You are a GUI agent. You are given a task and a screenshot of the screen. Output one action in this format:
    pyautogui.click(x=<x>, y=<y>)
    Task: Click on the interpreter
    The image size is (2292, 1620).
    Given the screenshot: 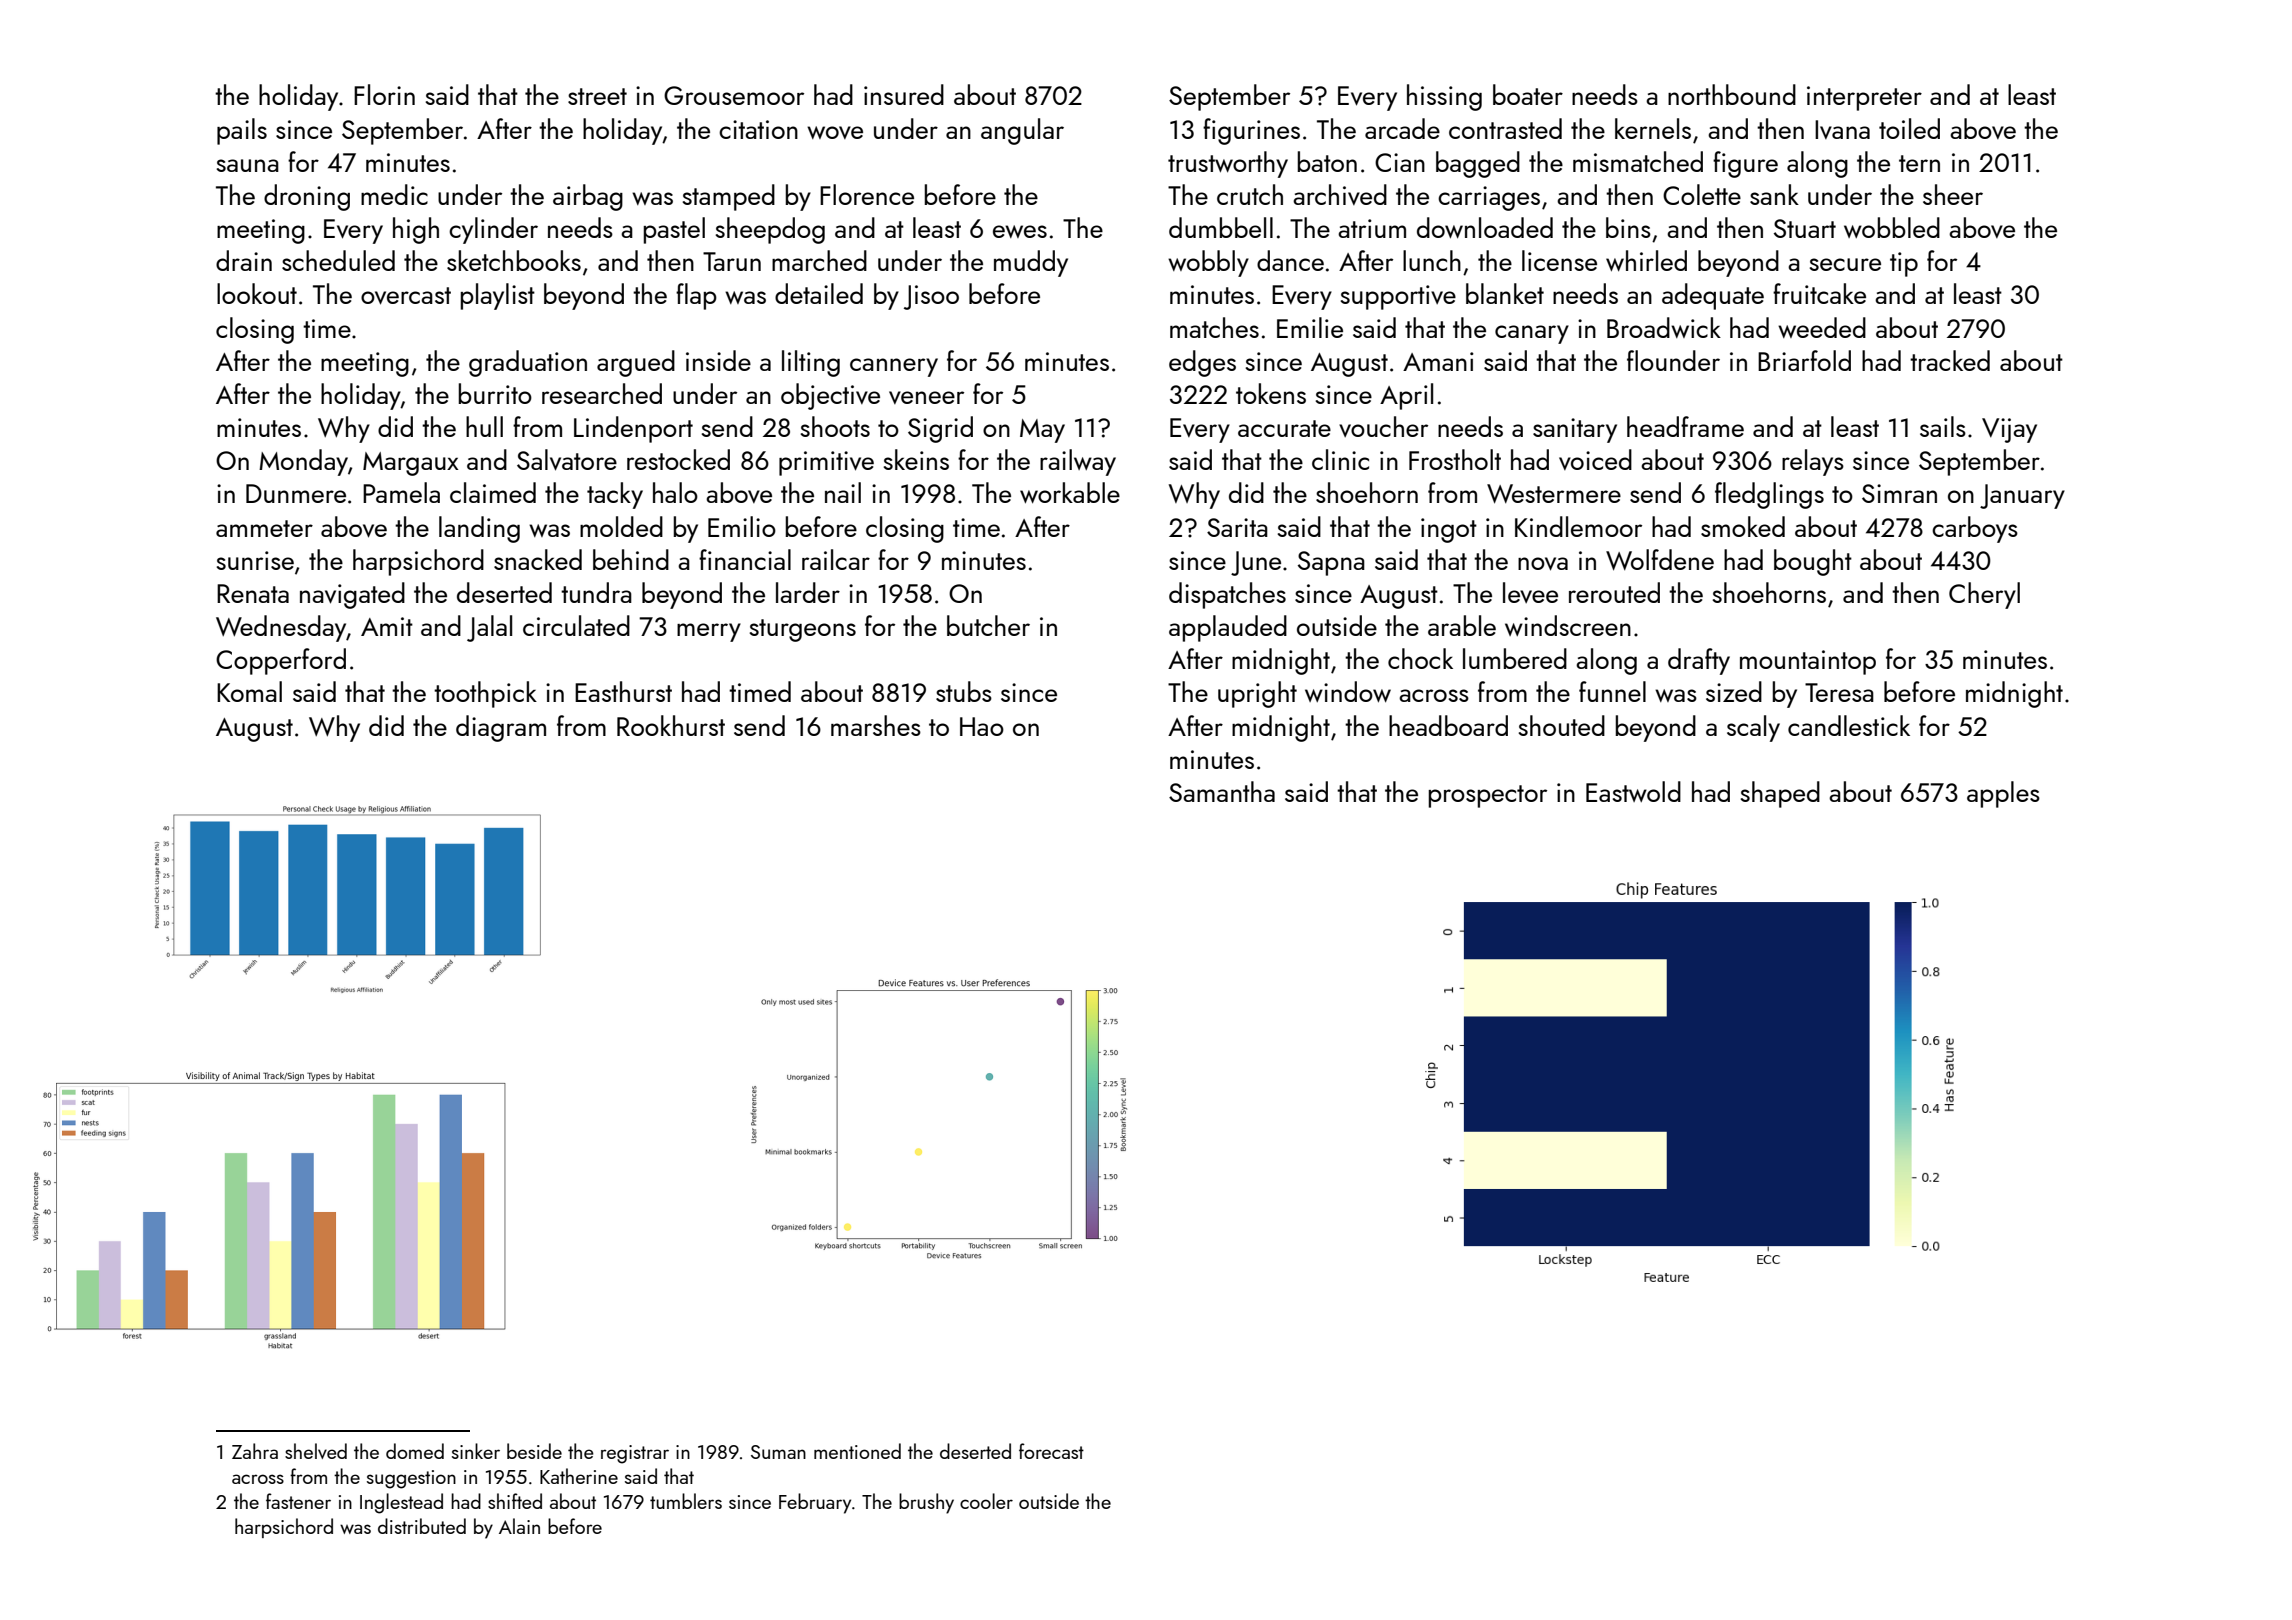 What is the action you would take?
    pyautogui.click(x=1864, y=98)
